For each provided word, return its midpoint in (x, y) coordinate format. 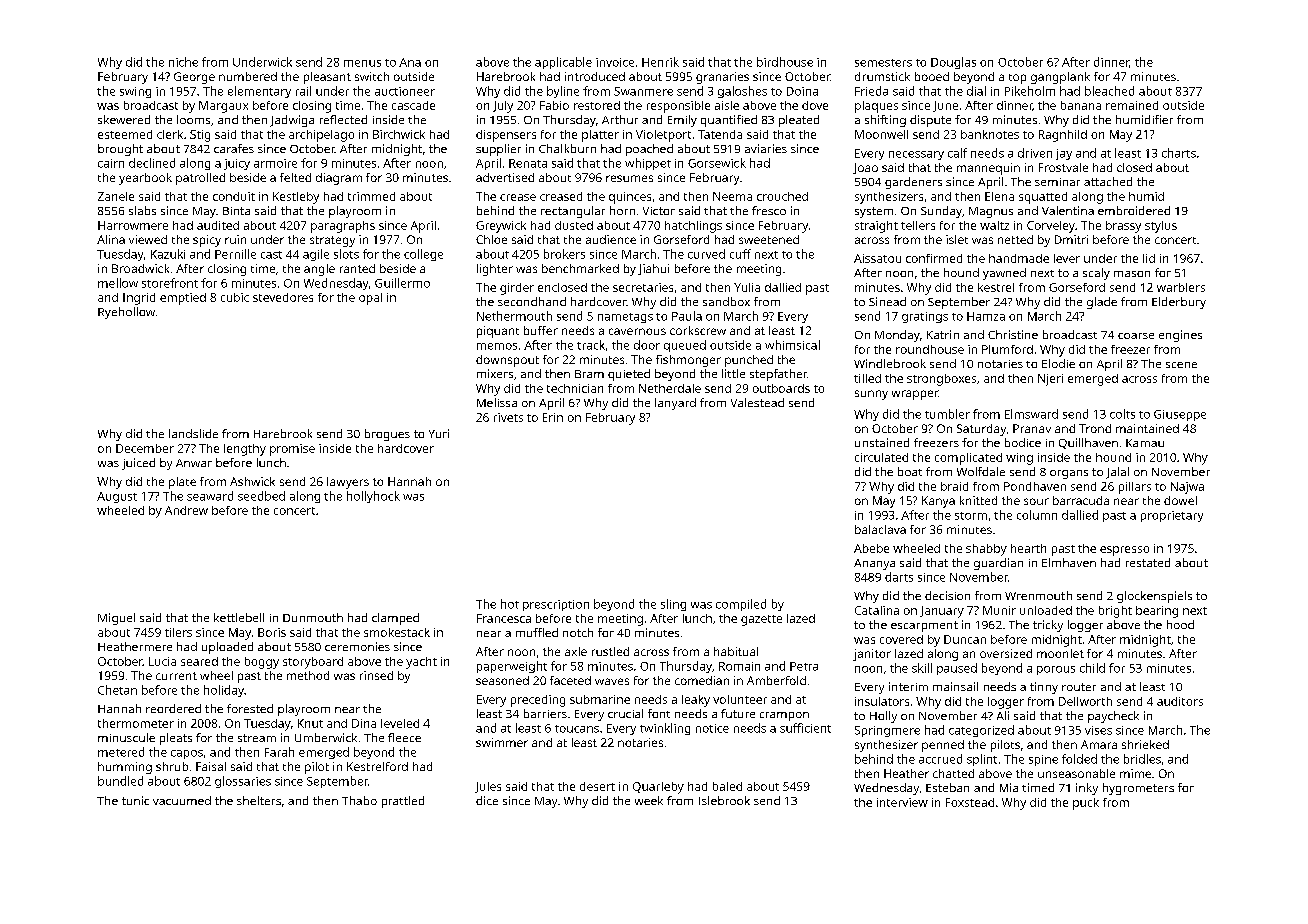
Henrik (660, 62)
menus (362, 63)
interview (902, 802)
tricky (1048, 626)
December (145, 448)
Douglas (953, 63)
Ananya (874, 564)
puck (1086, 804)
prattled (403, 802)
